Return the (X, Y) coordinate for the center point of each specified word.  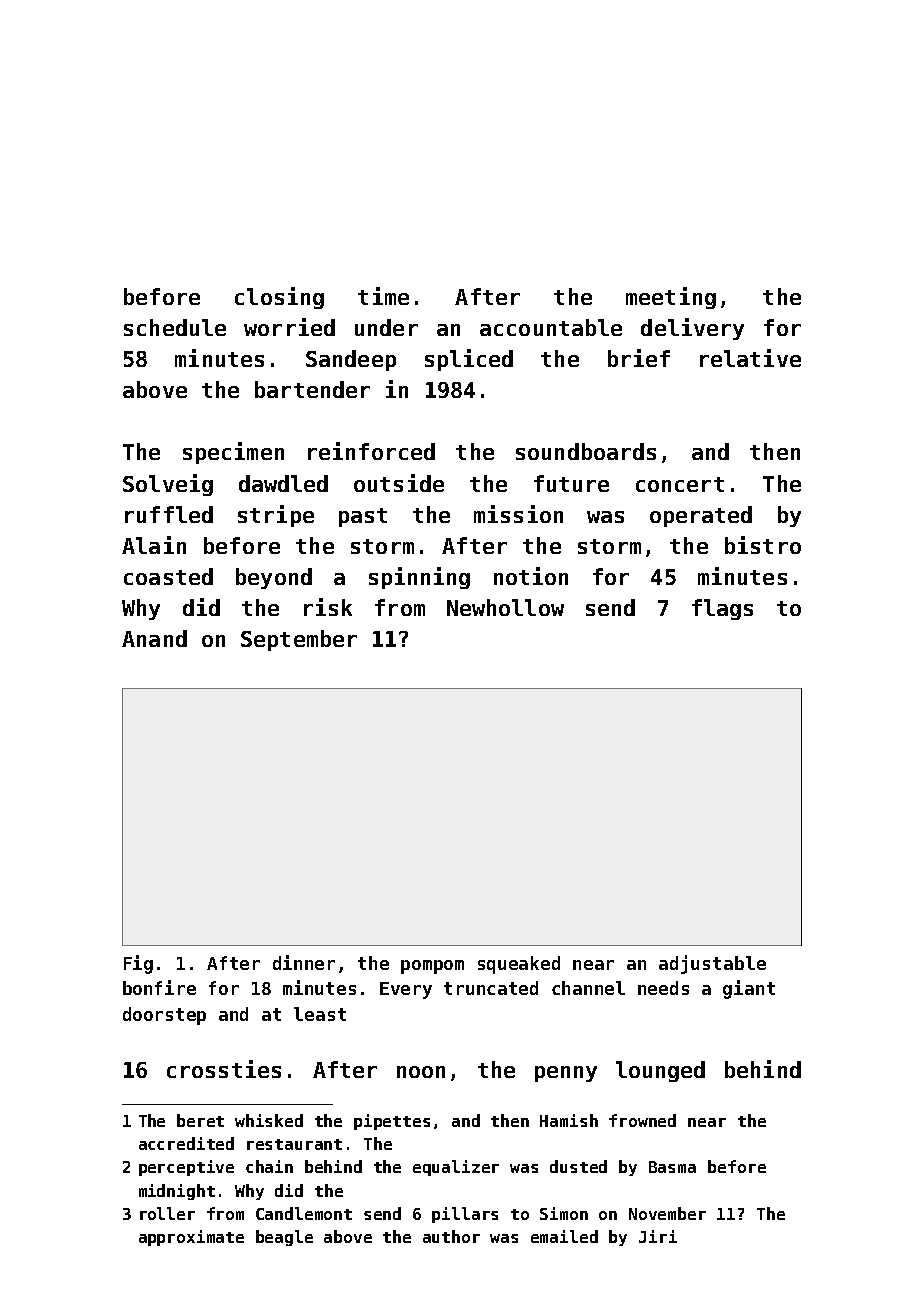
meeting (671, 298)
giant (749, 989)
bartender (312, 389)
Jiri (658, 1236)
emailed (564, 1236)
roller (167, 1213)
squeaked (519, 965)
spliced (469, 360)
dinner (304, 962)
